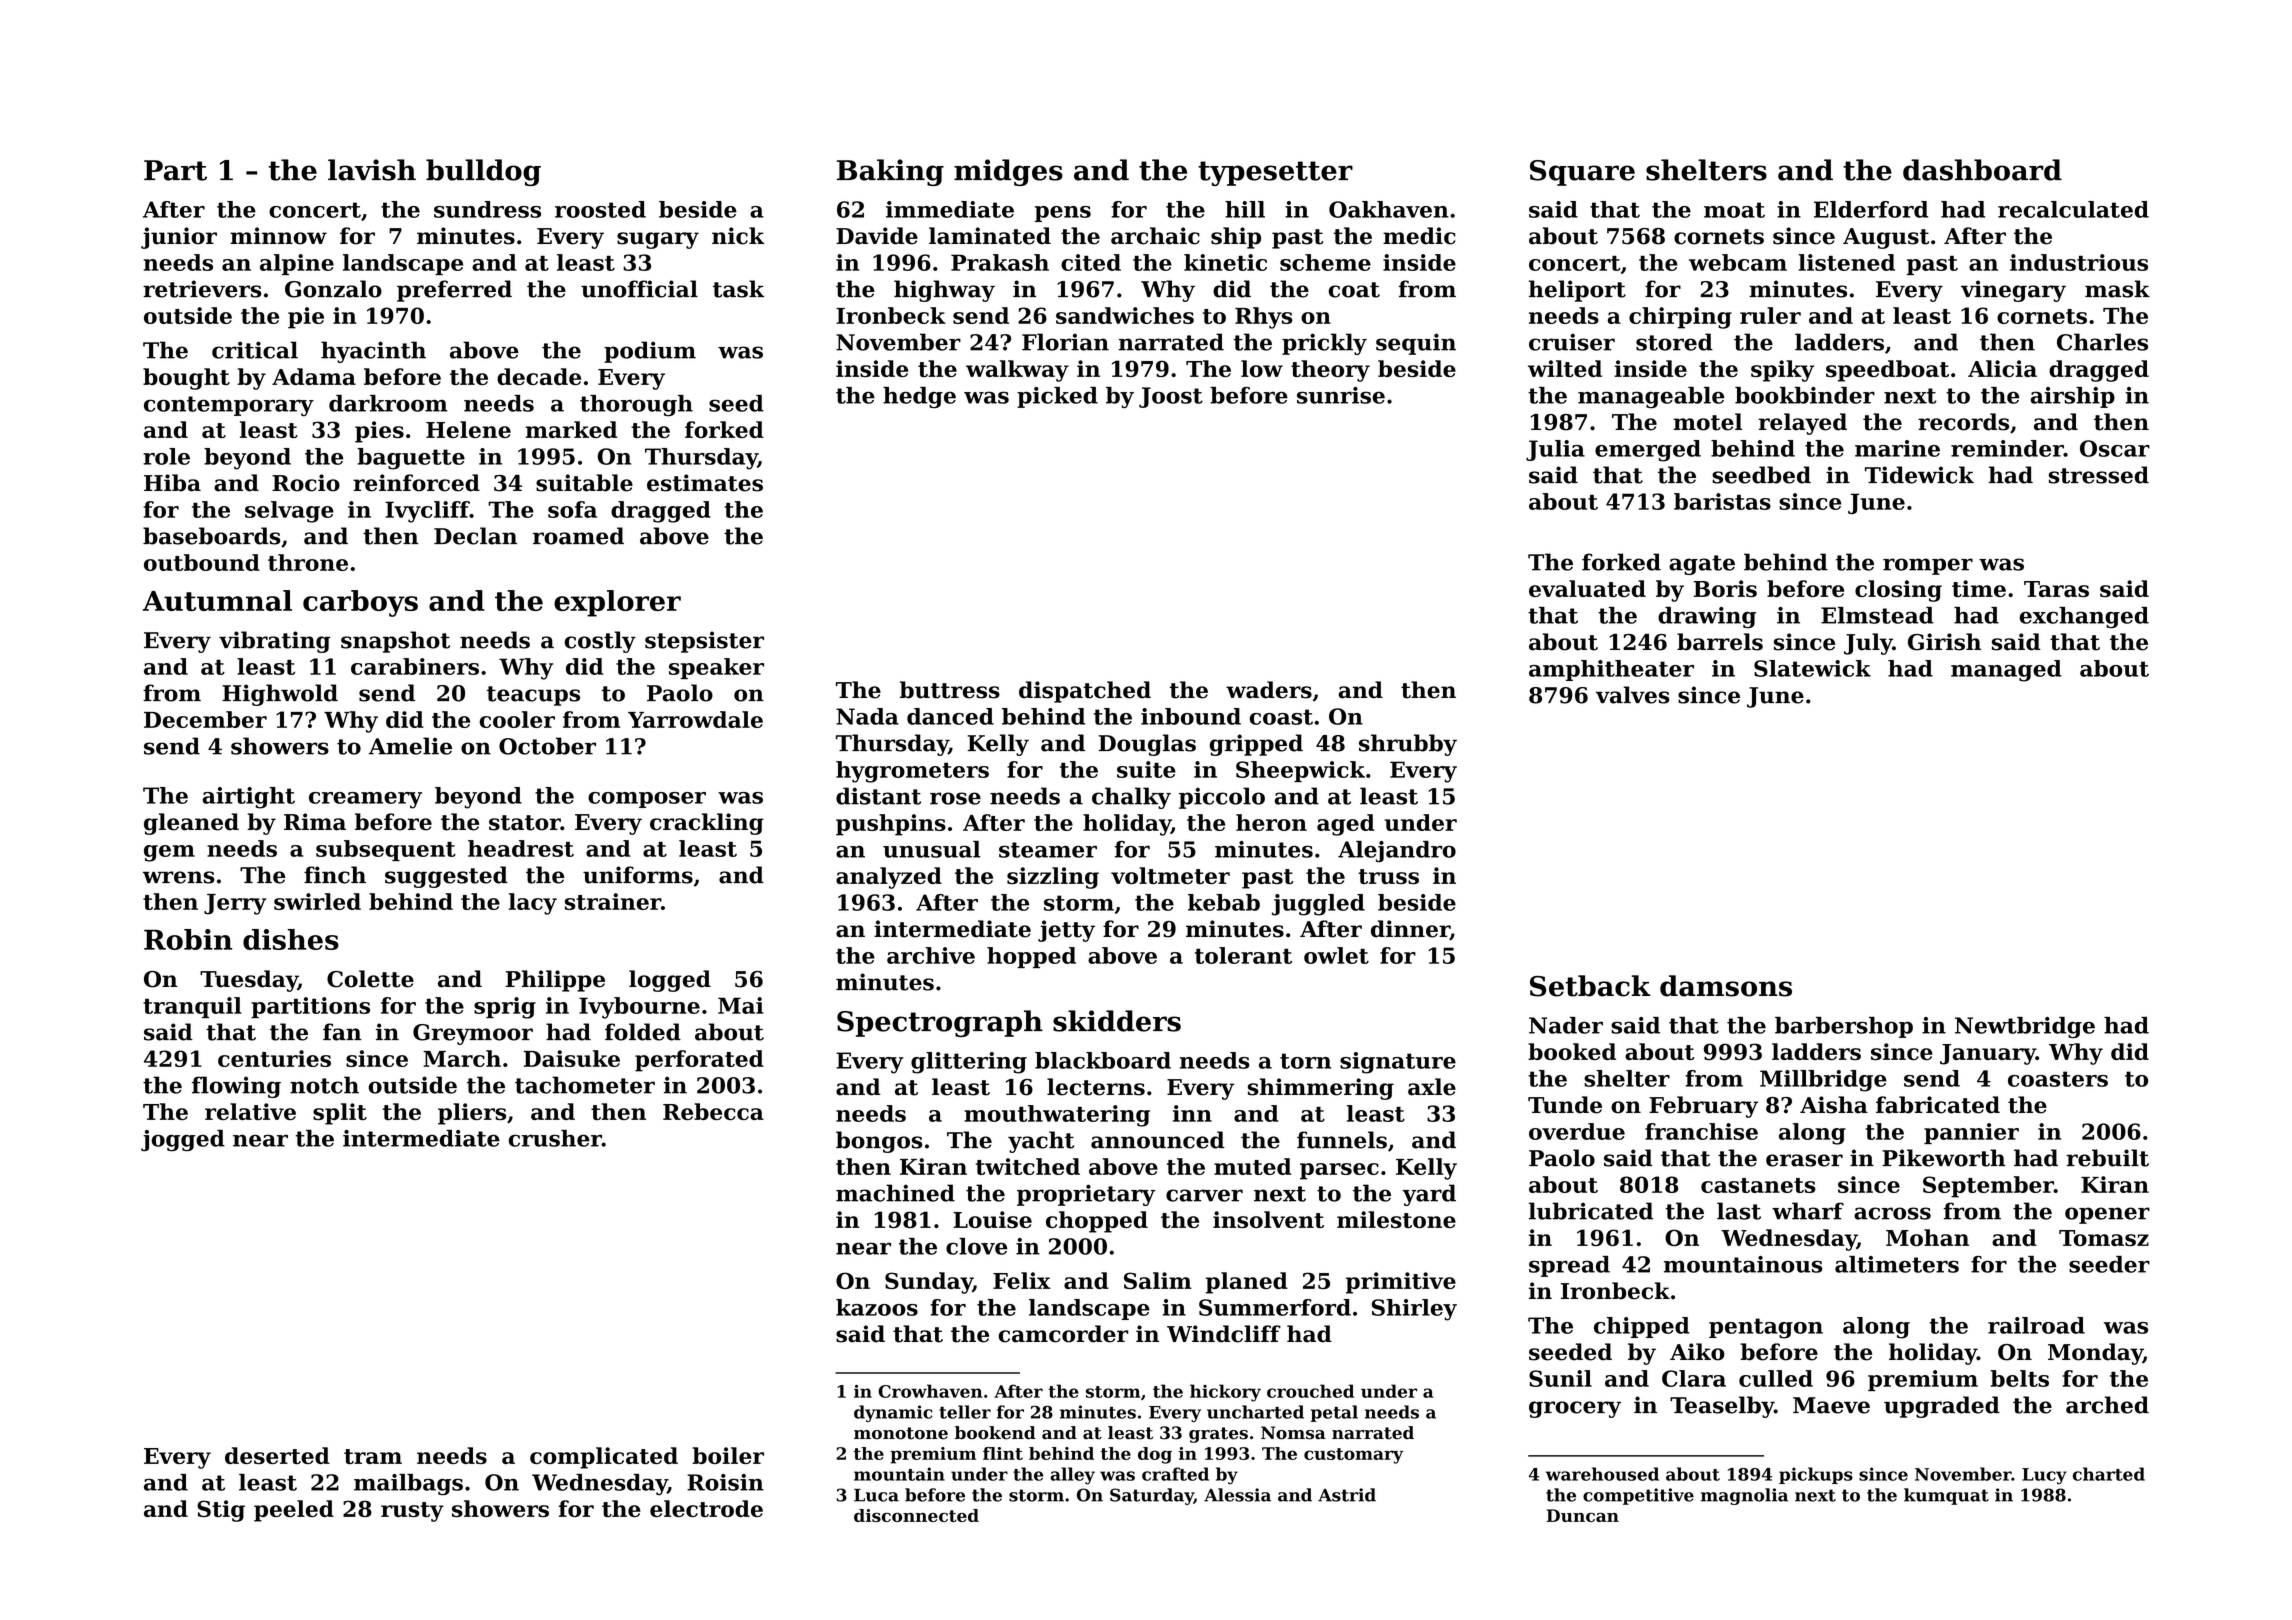 This screenshot has height=1620, width=2292. I want to click on Duncan, so click(1582, 1515).
